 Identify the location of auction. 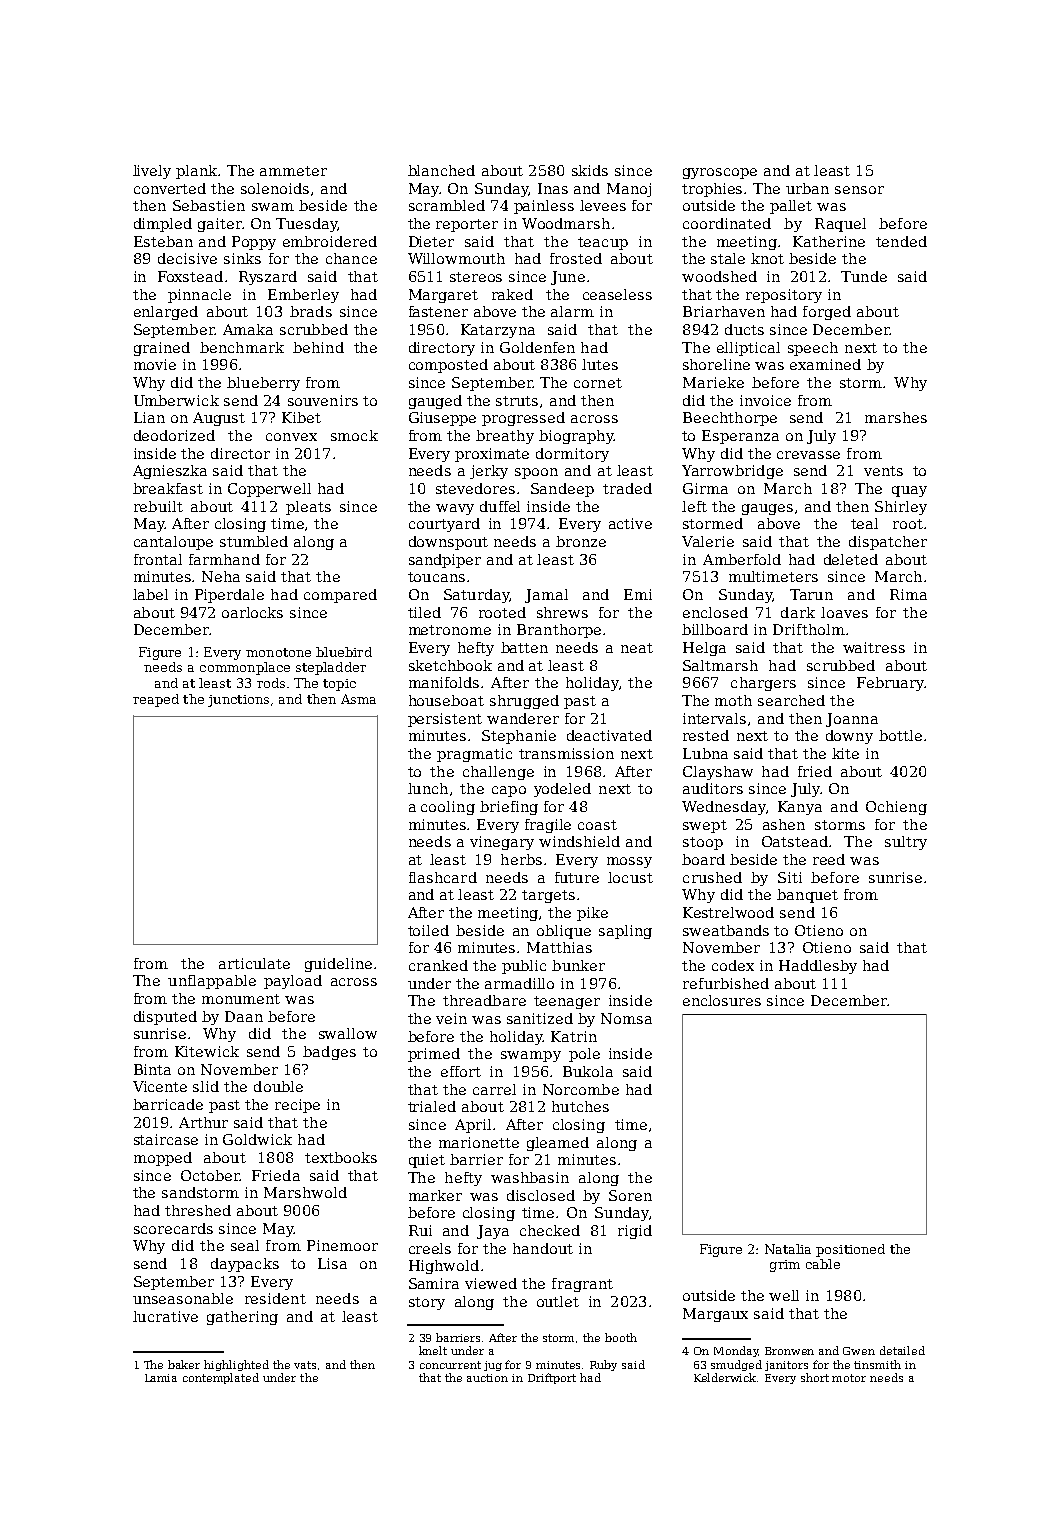
(487, 1378).
